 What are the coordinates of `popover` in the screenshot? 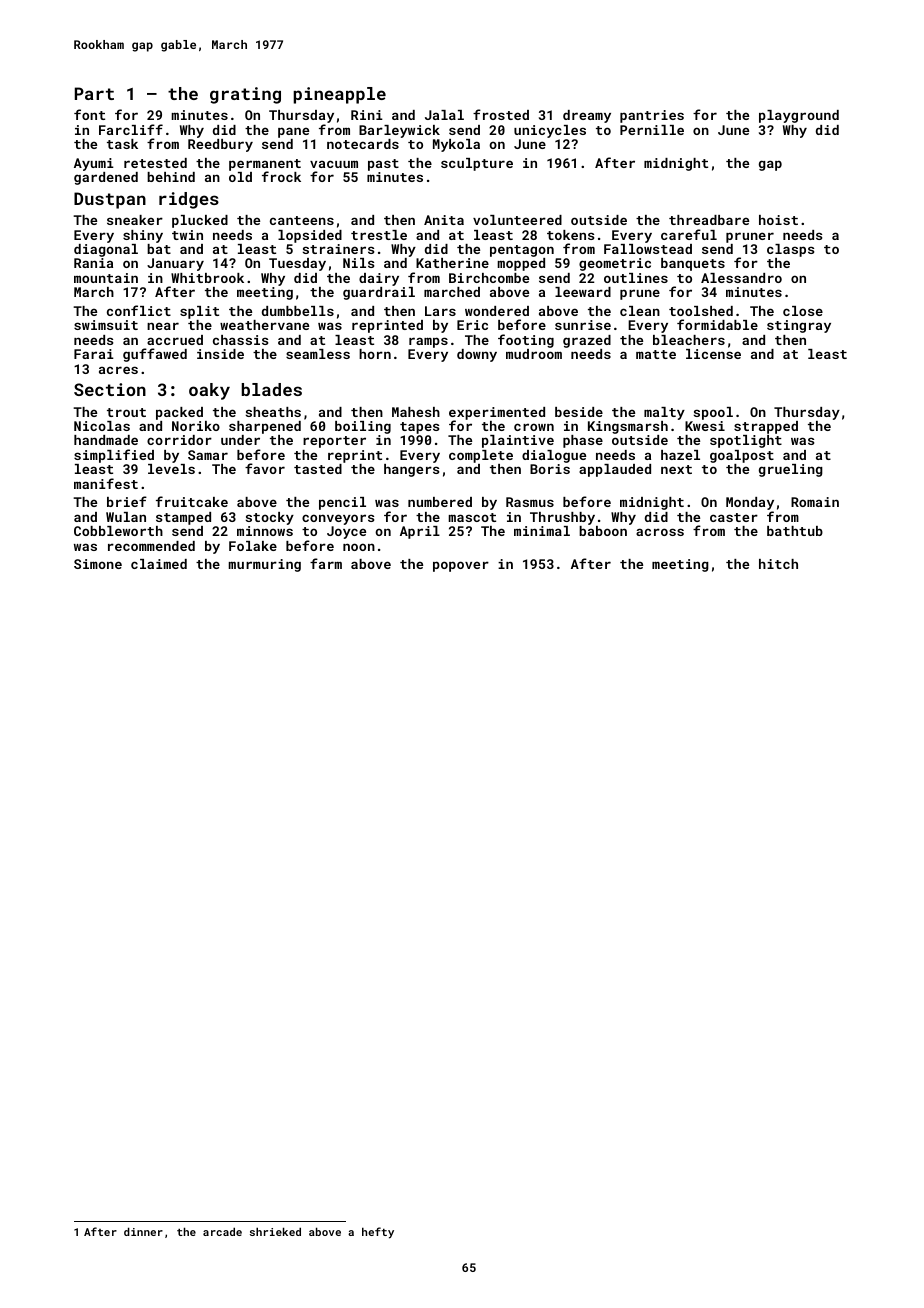 It's located at (461, 566).
